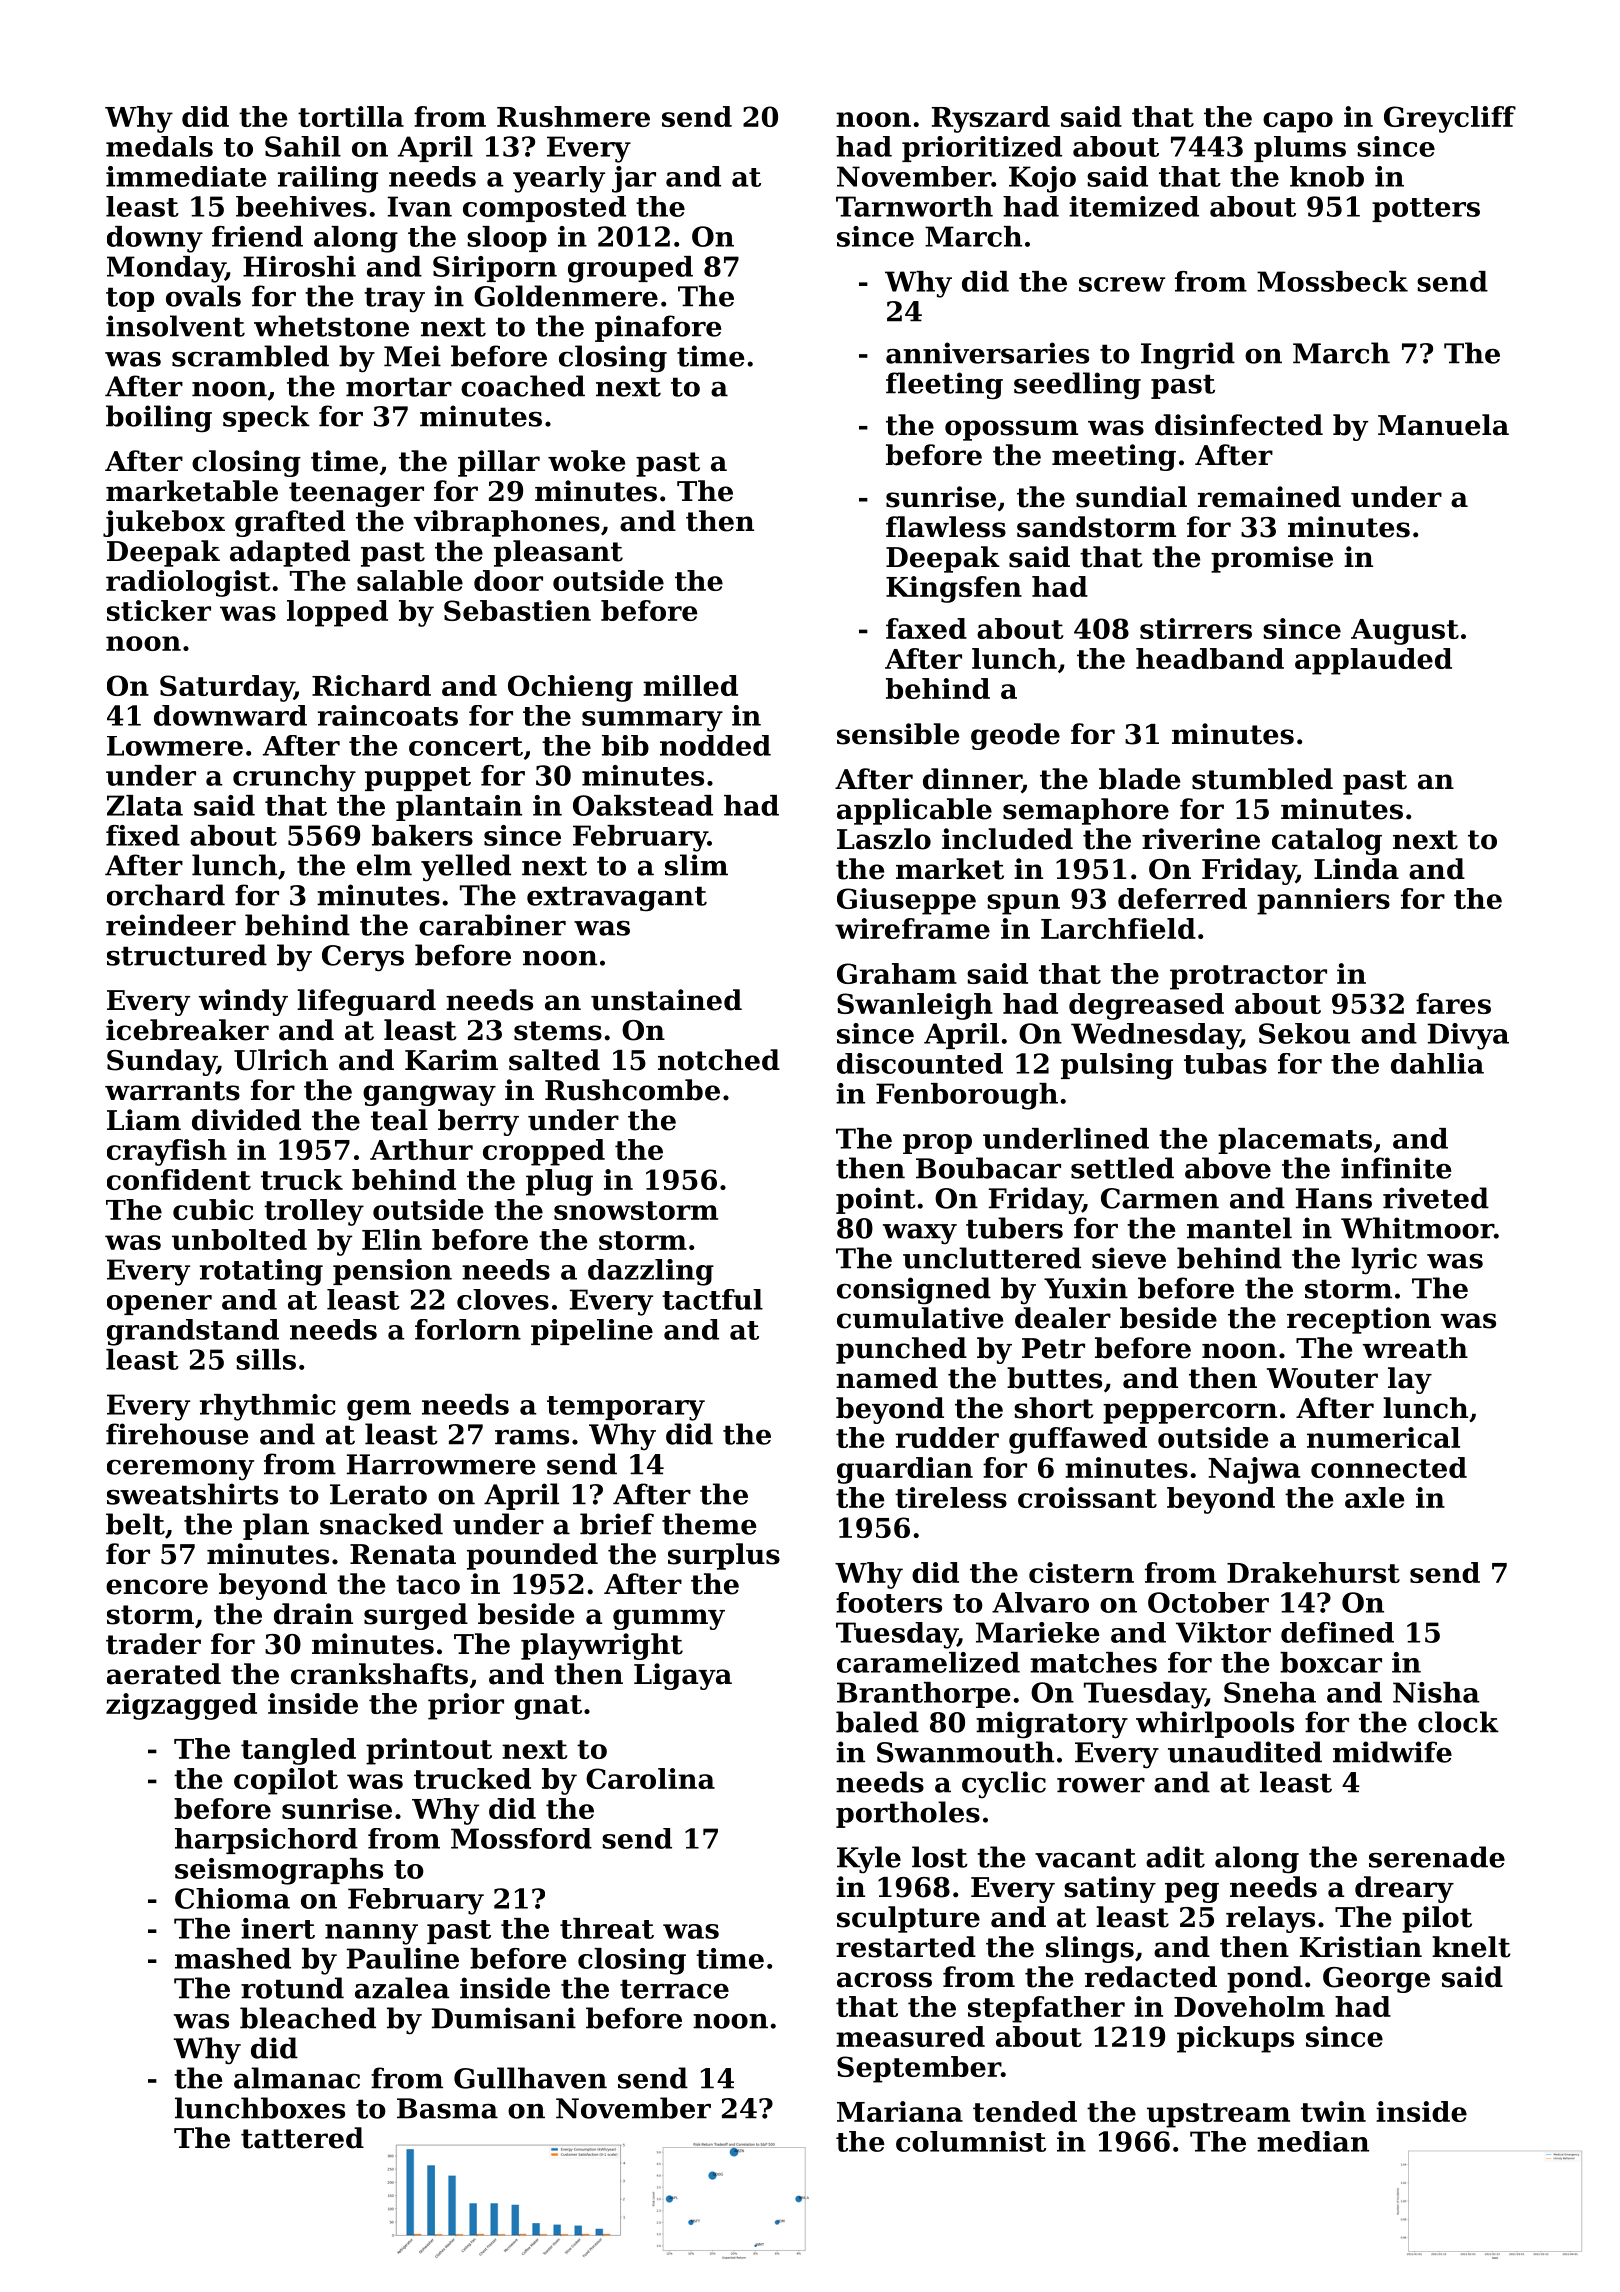  Describe the element at coordinates (724, 1556) in the document. I see `surplus` at that location.
